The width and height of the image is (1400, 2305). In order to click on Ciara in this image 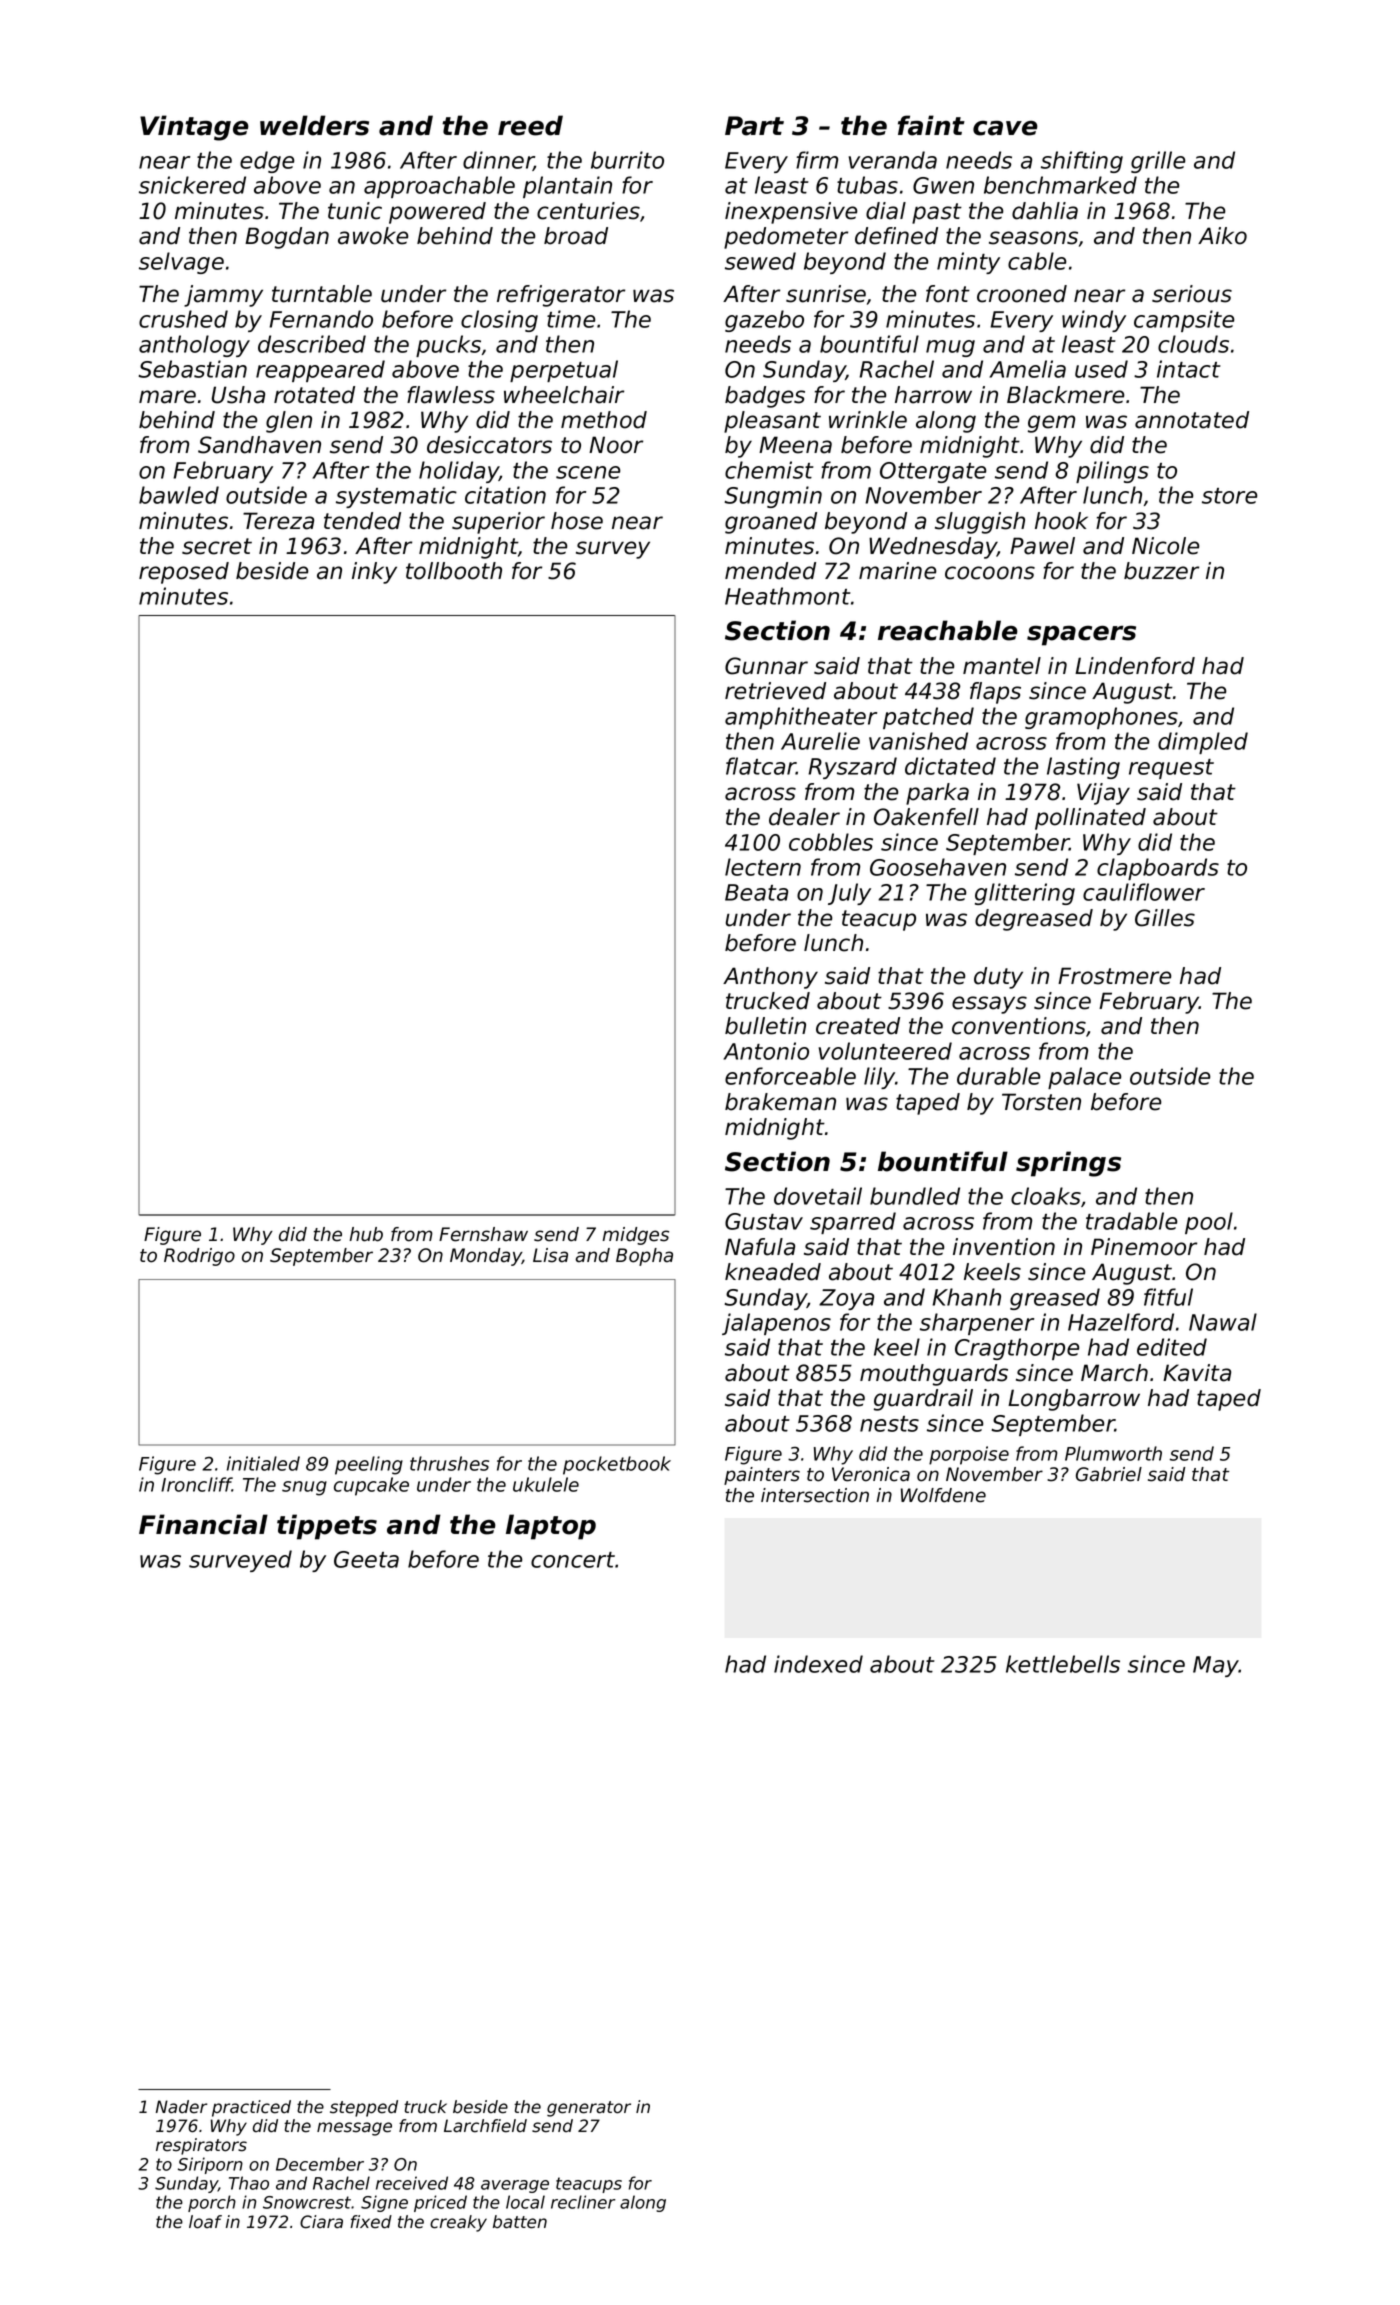, I will do `click(321, 2222)`.
